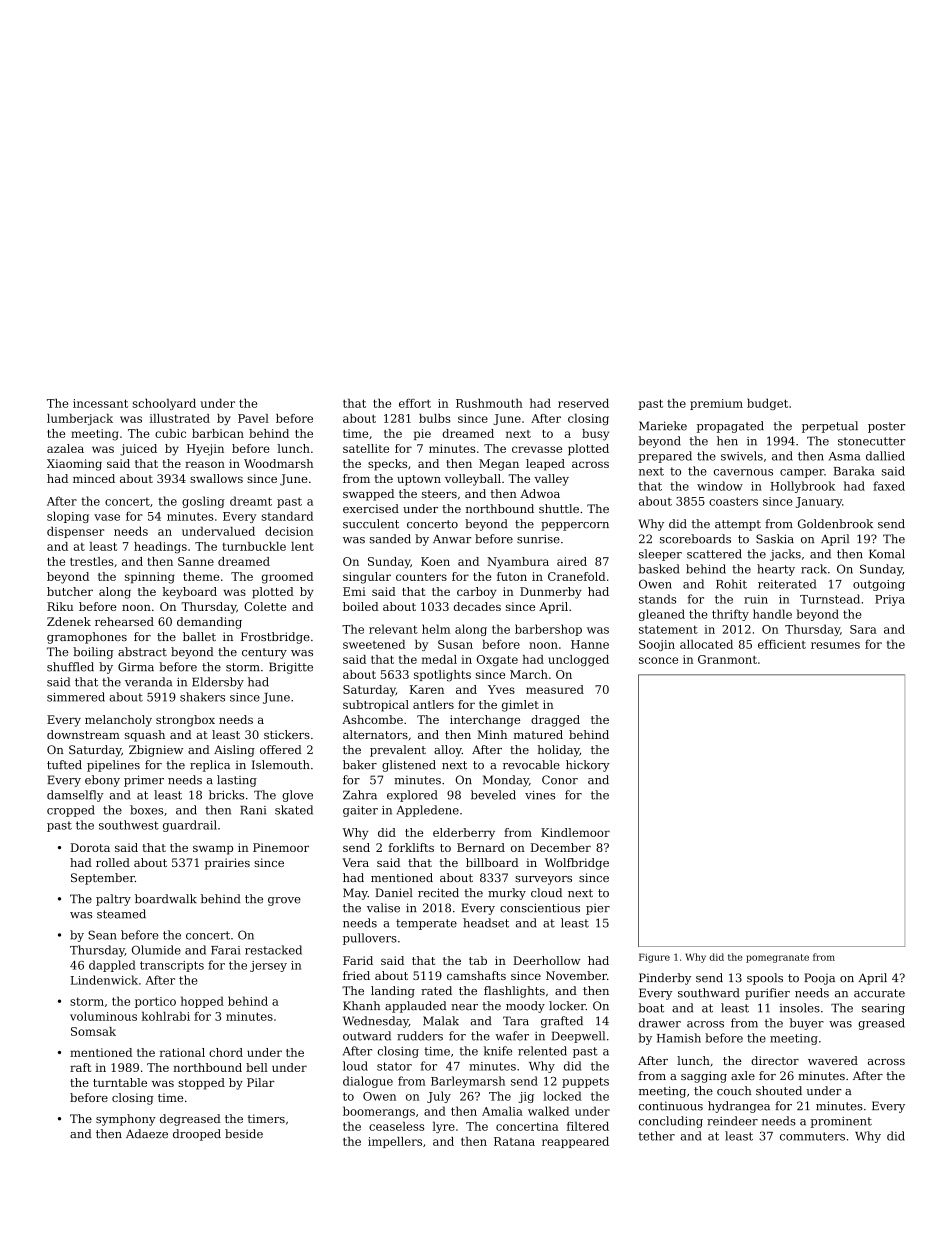 This screenshot has width=952, height=1233. Describe the element at coordinates (93, 1031) in the screenshot. I see `Somsak` at that location.
